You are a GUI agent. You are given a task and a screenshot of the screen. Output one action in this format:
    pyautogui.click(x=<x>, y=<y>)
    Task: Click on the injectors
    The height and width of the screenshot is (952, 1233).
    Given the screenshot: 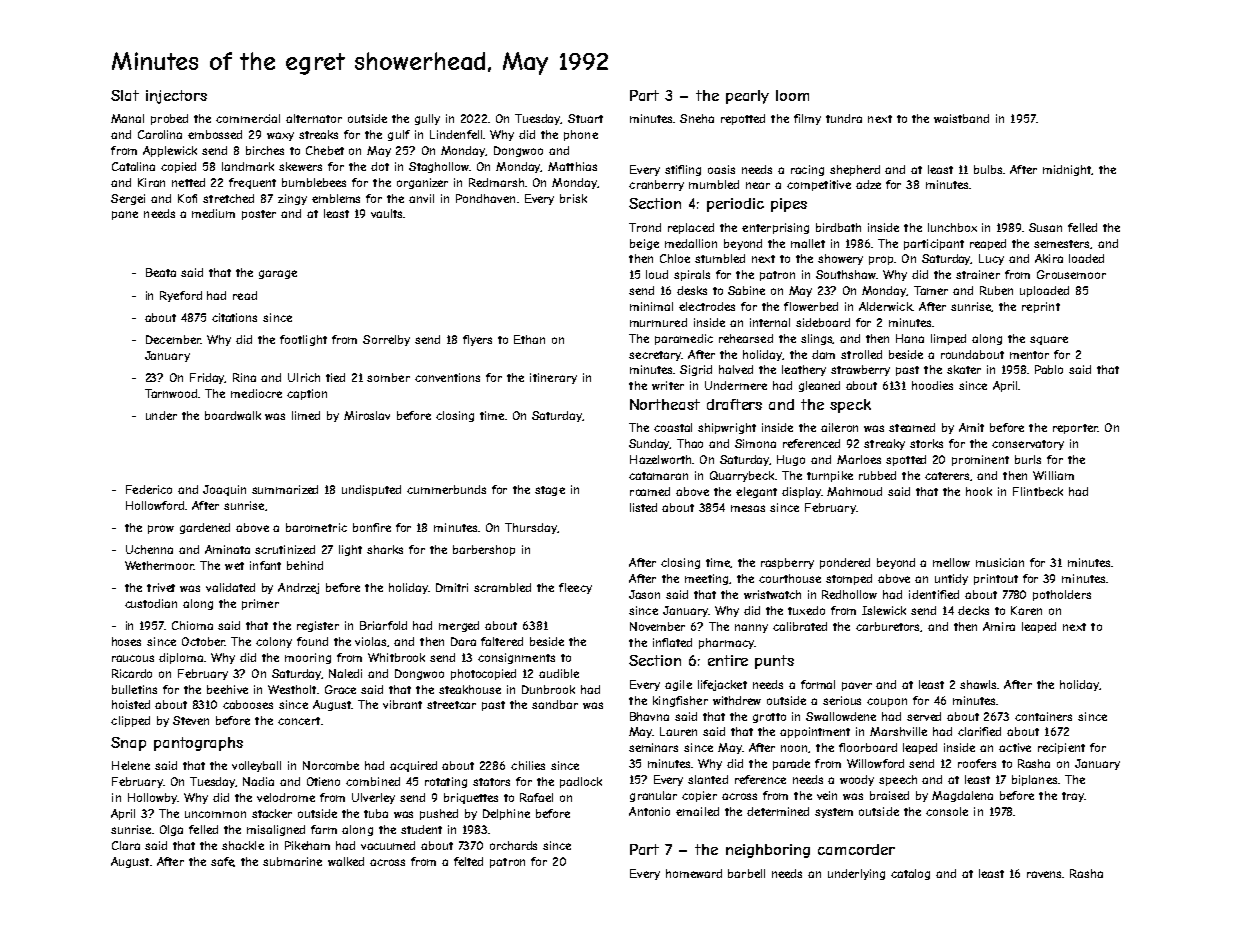 What is the action you would take?
    pyautogui.click(x=176, y=97)
